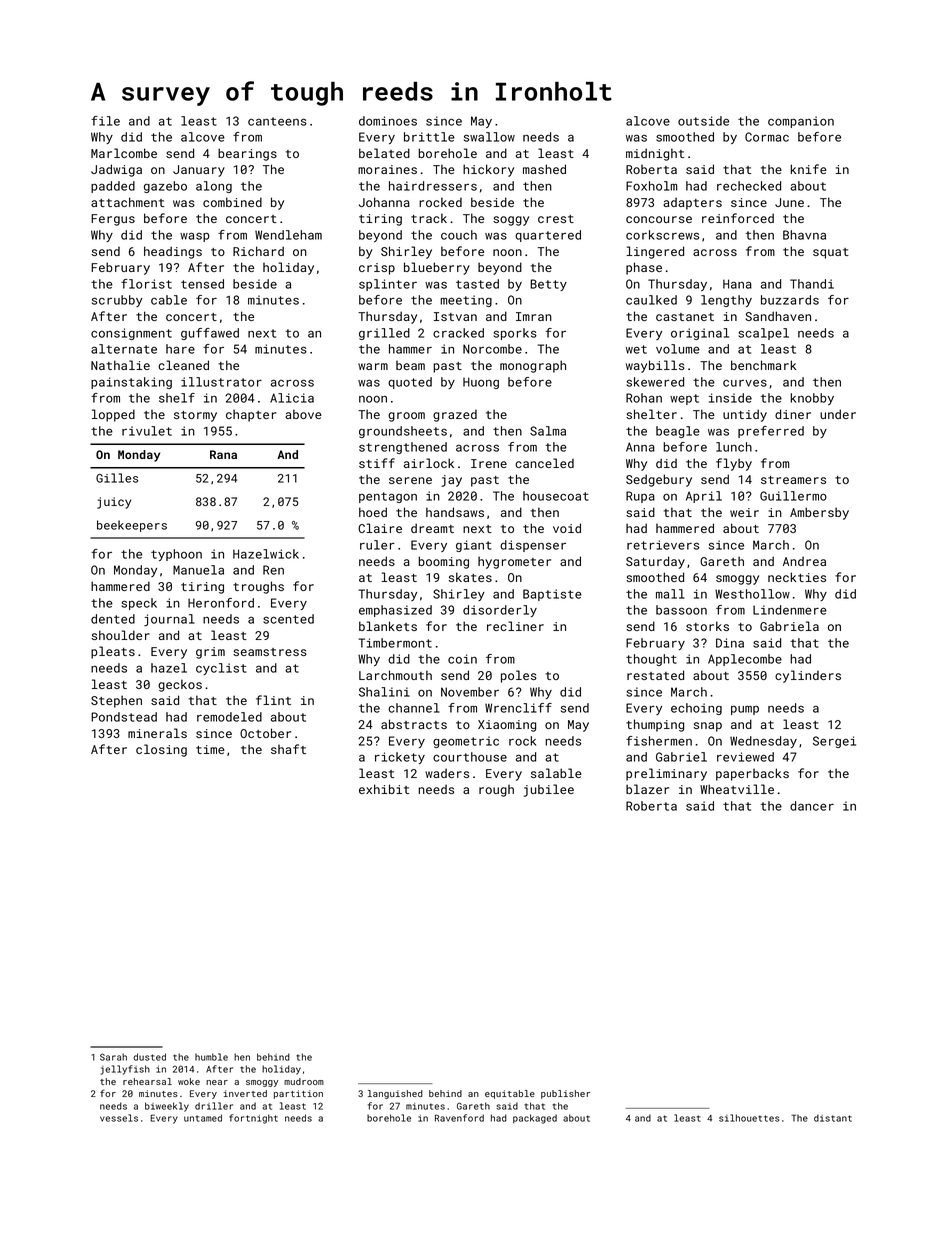 This page has width=952, height=1233. What do you see at coordinates (211, 1057) in the page?
I see `humble` at bounding box center [211, 1057].
